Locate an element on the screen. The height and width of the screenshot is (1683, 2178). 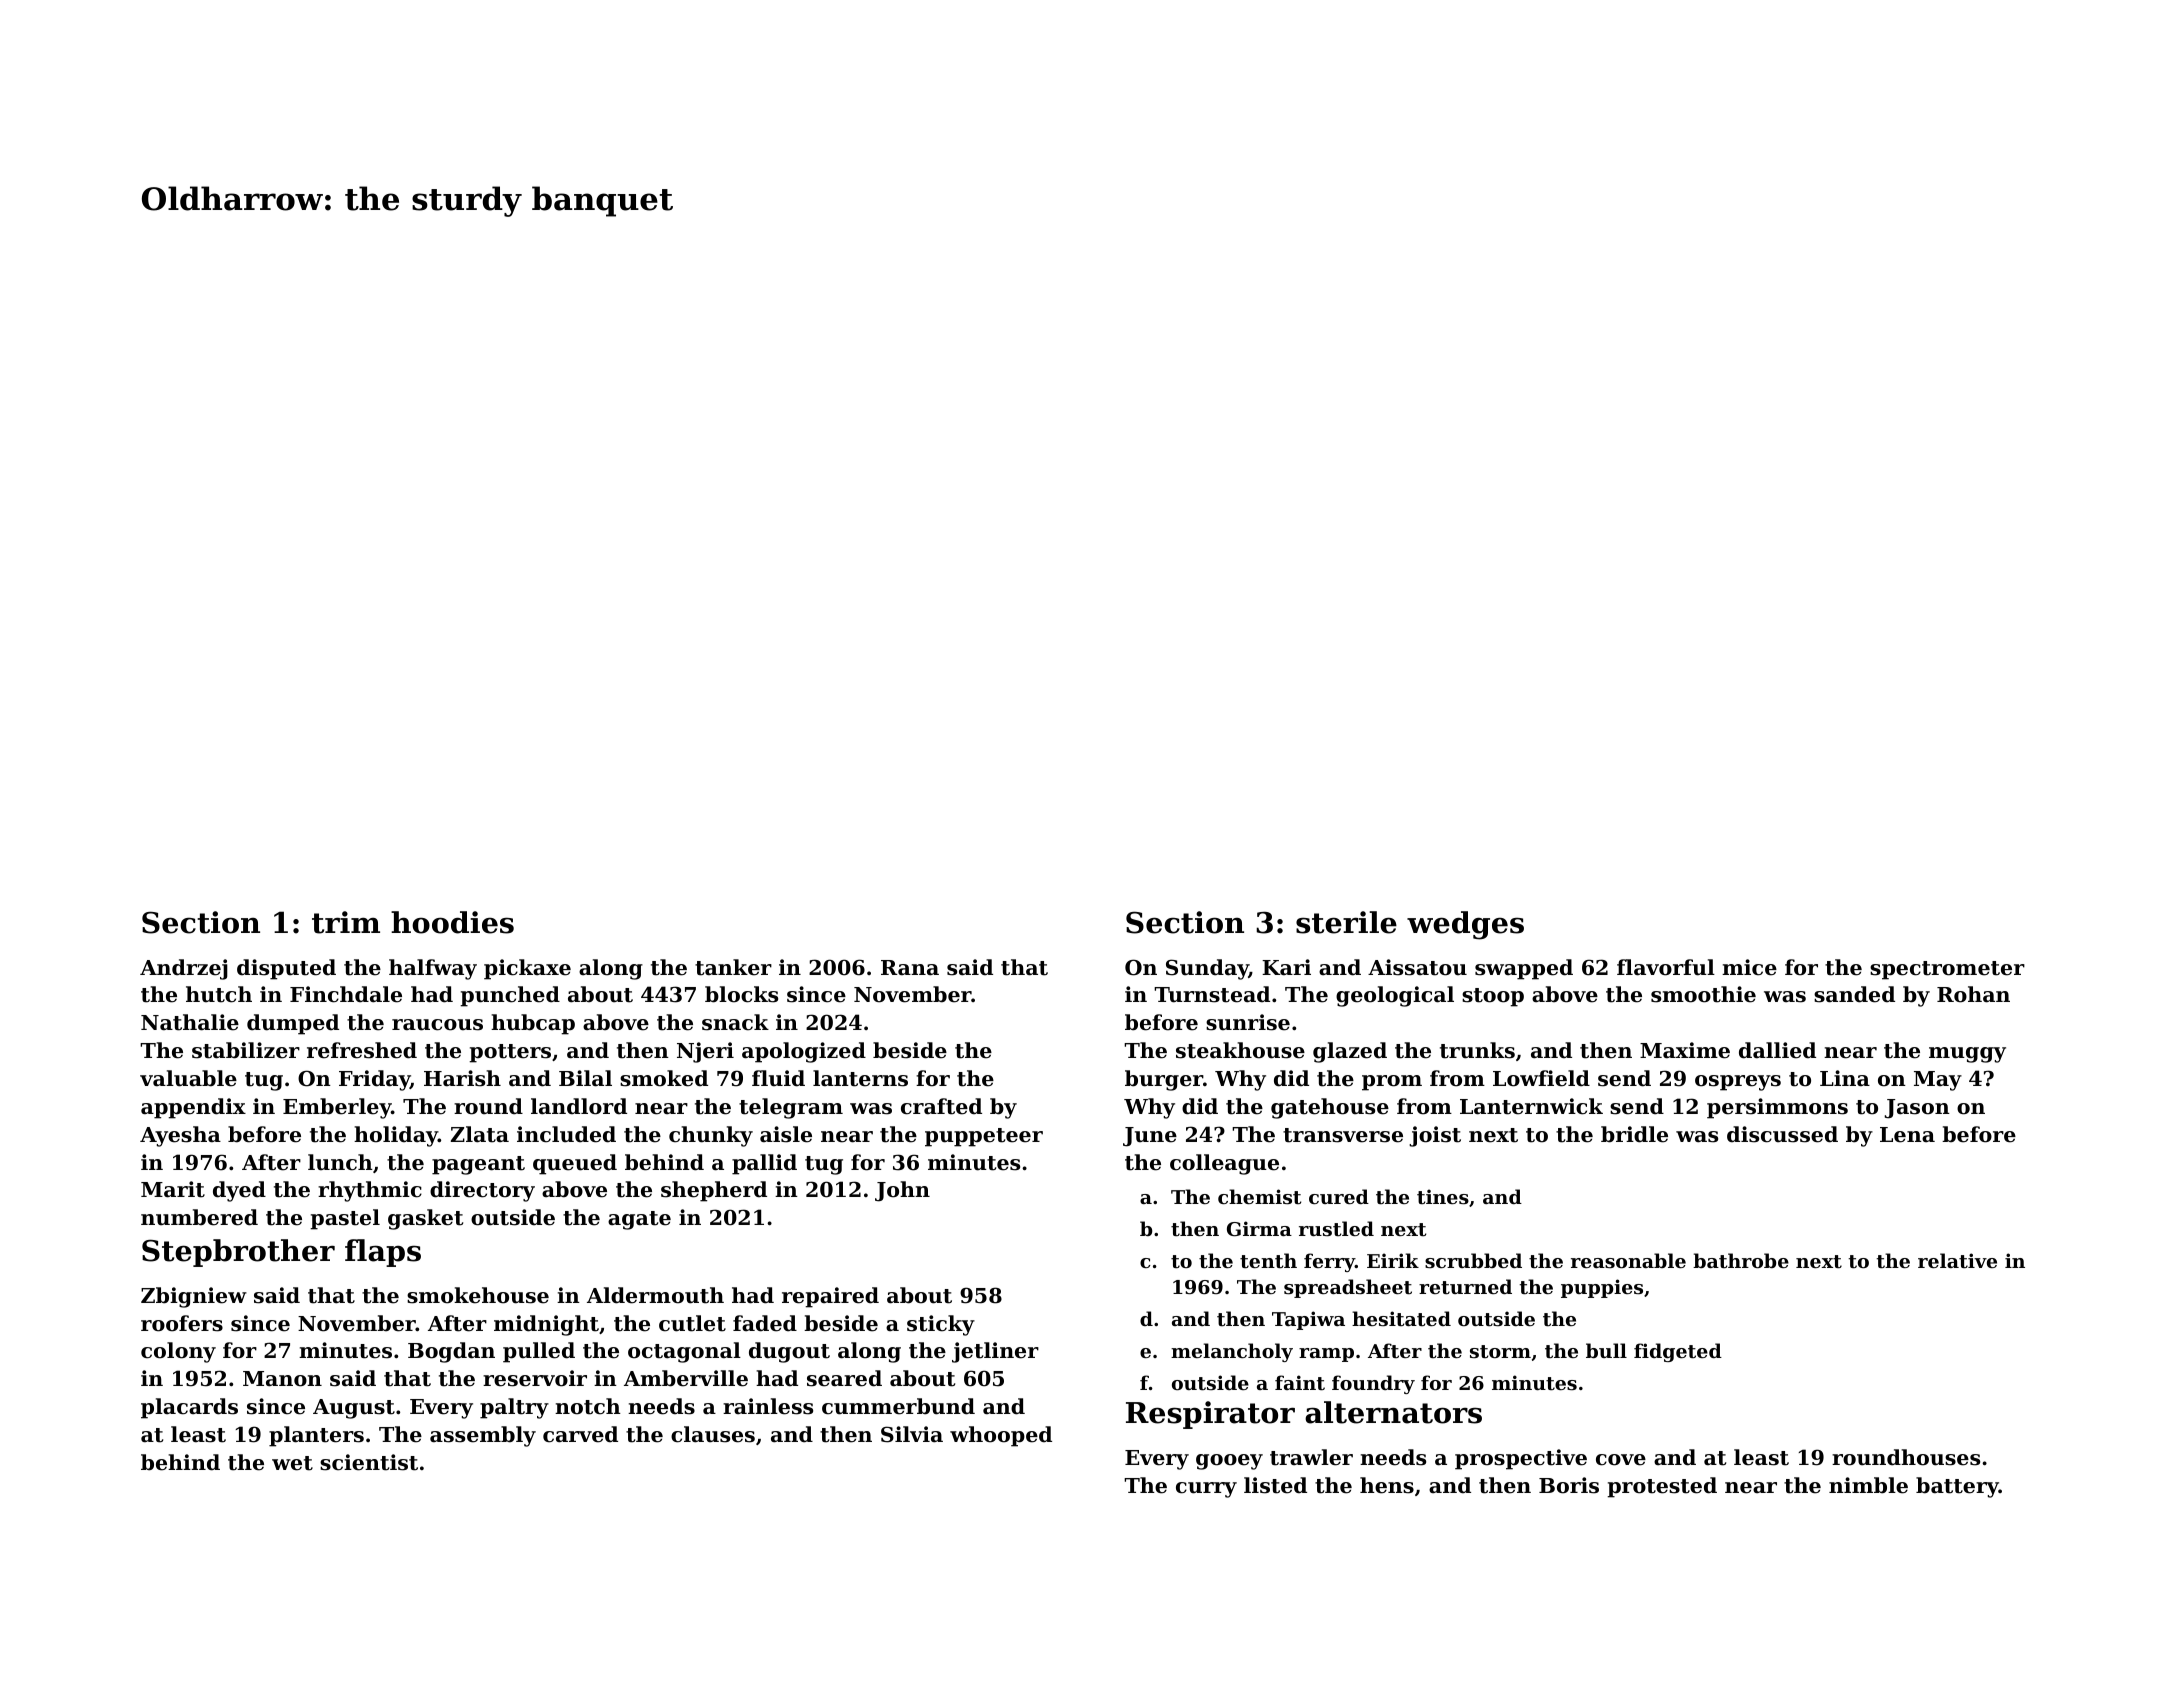
scientist is located at coordinates (369, 1462).
